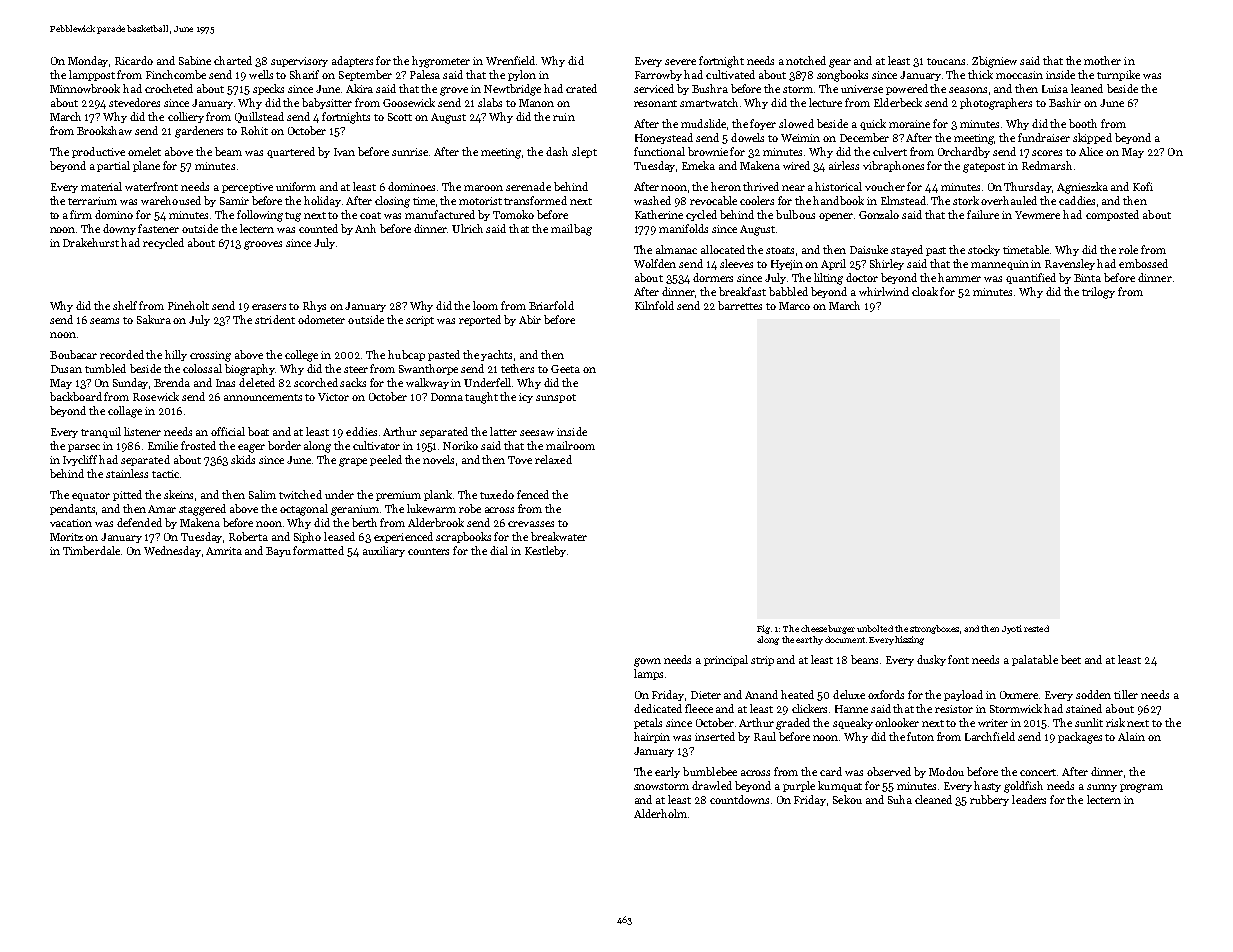 Image resolution: width=1233 pixels, height=952 pixels. I want to click on strip, so click(762, 661).
